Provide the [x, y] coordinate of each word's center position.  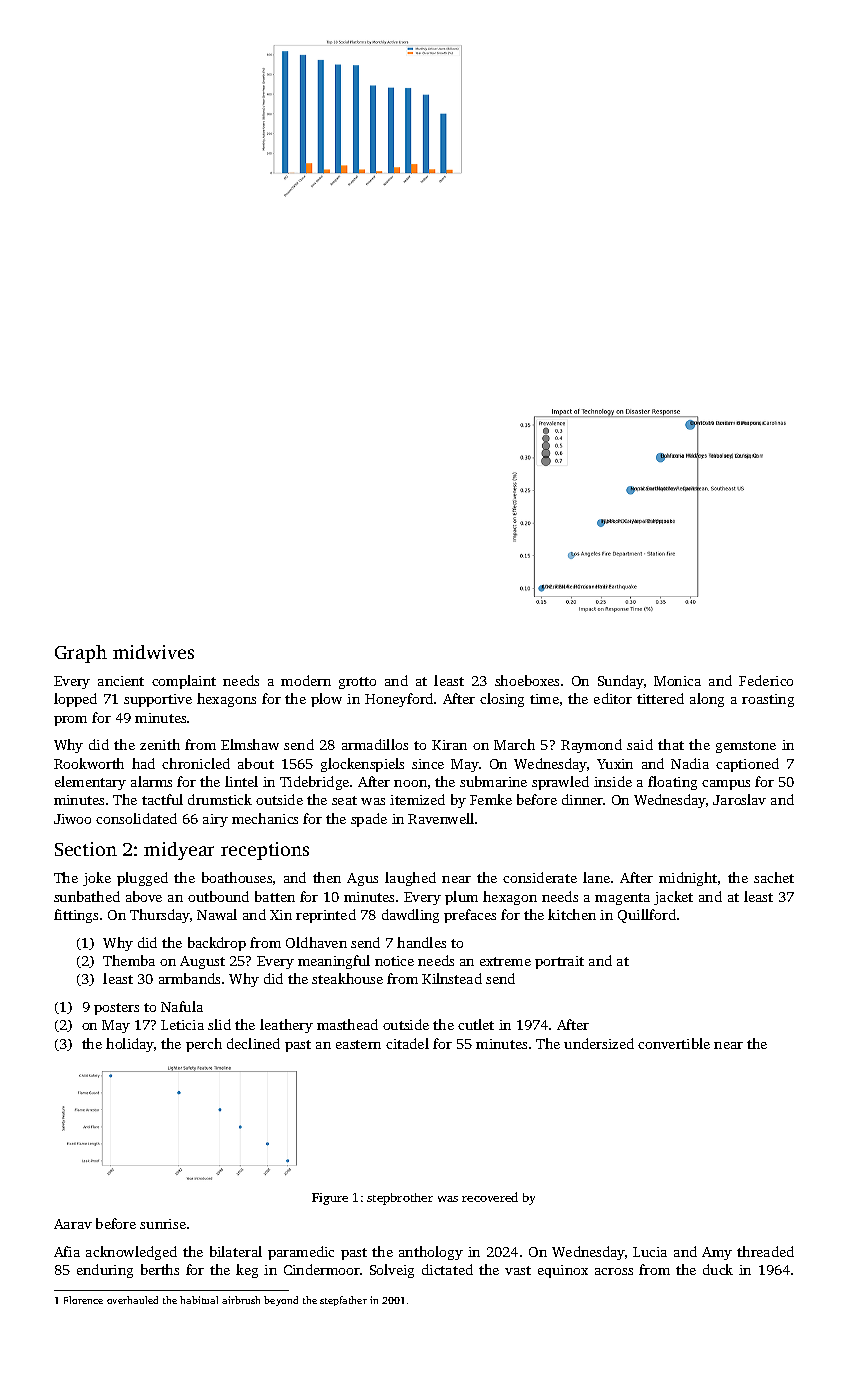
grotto [357, 683]
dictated [447, 1269]
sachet [774, 877]
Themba [129, 960]
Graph [81, 654]
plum [461, 898]
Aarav [73, 1224]
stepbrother [400, 1199]
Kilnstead [452, 978]
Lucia [650, 1252]
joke [97, 879]
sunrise [163, 1224]
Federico [766, 680]
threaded [765, 1251]
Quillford [647, 916]
